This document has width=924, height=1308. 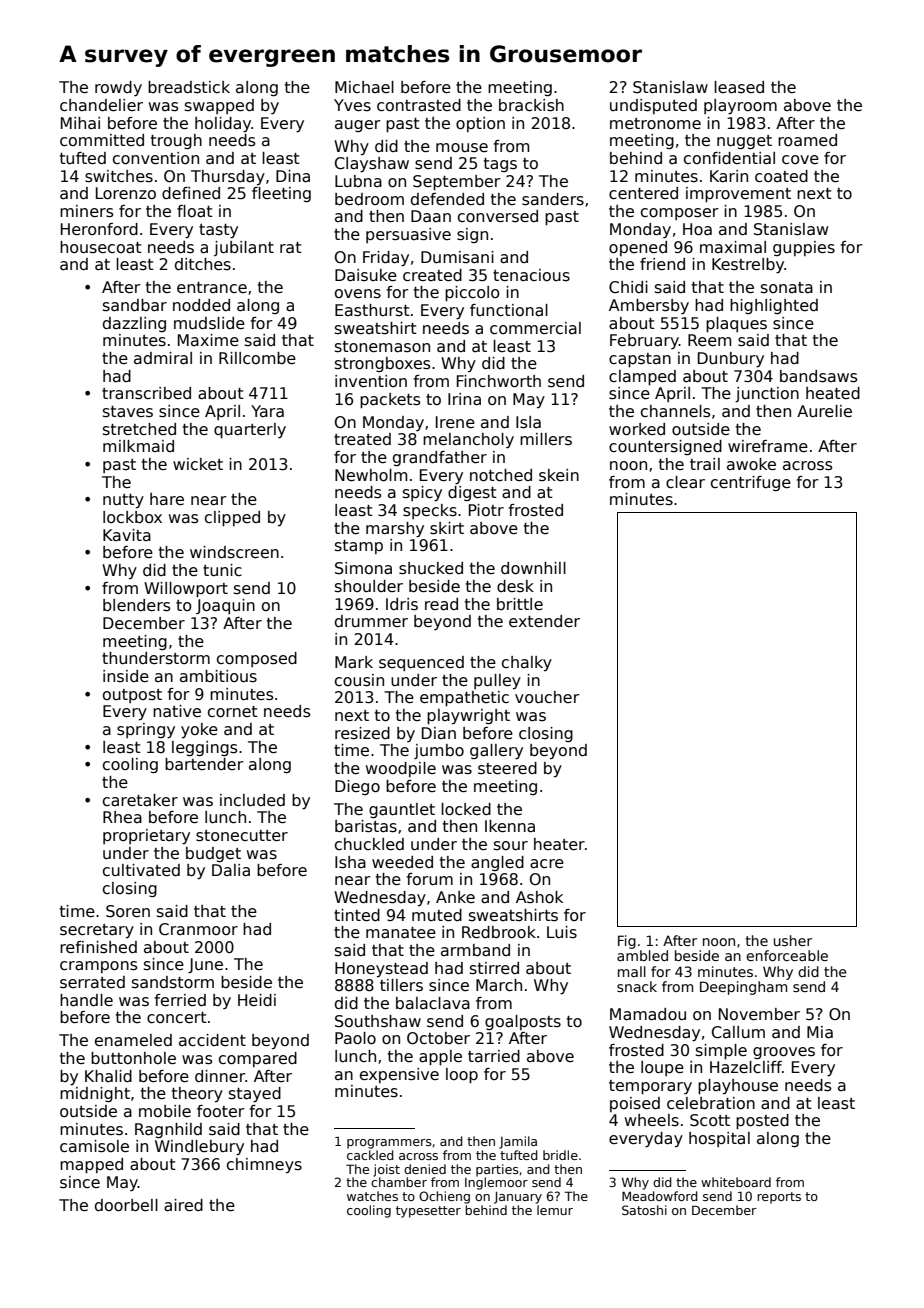 I want to click on centrifuge, so click(x=751, y=483).
